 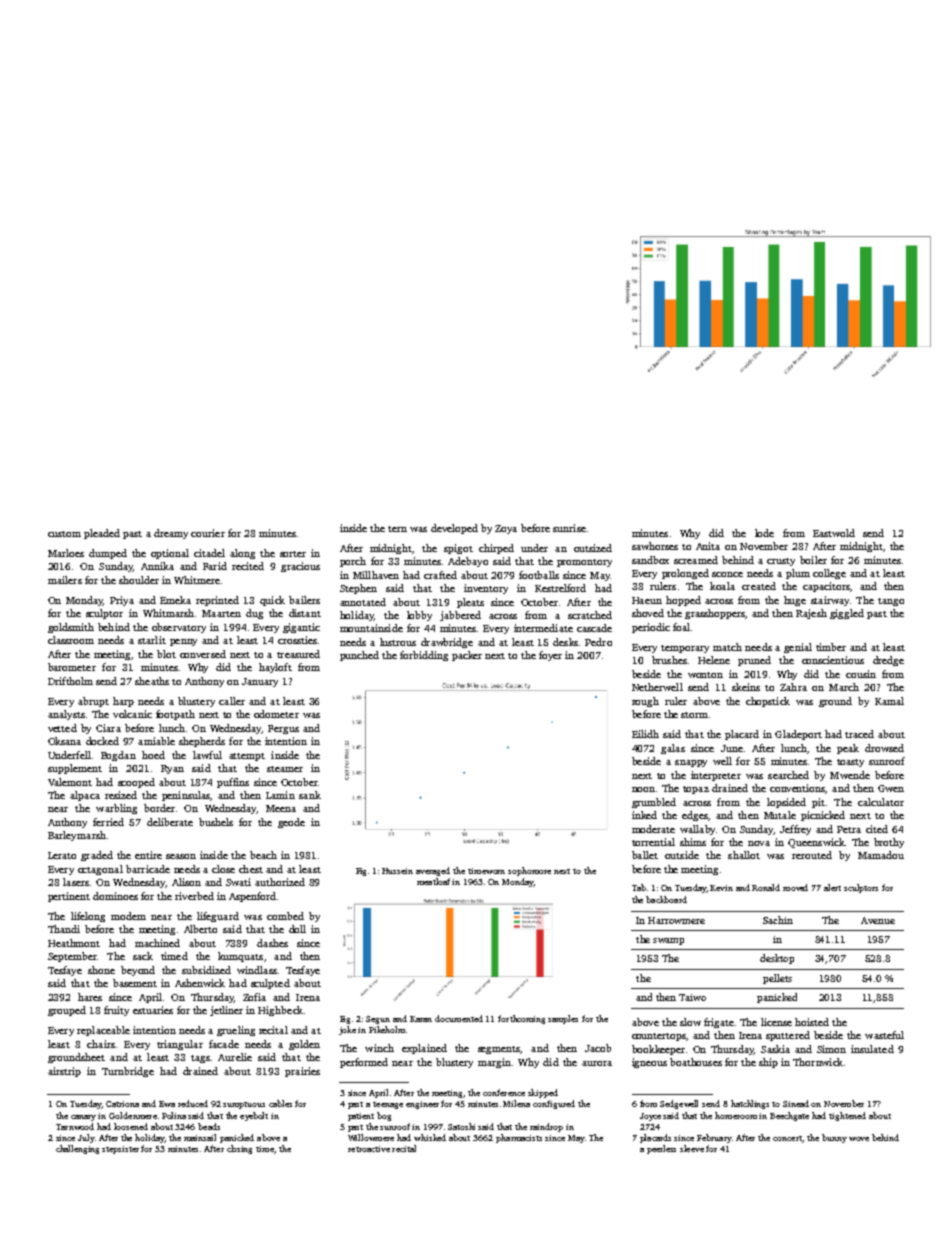 What do you see at coordinates (310, 795) in the page?
I see `sank` at bounding box center [310, 795].
